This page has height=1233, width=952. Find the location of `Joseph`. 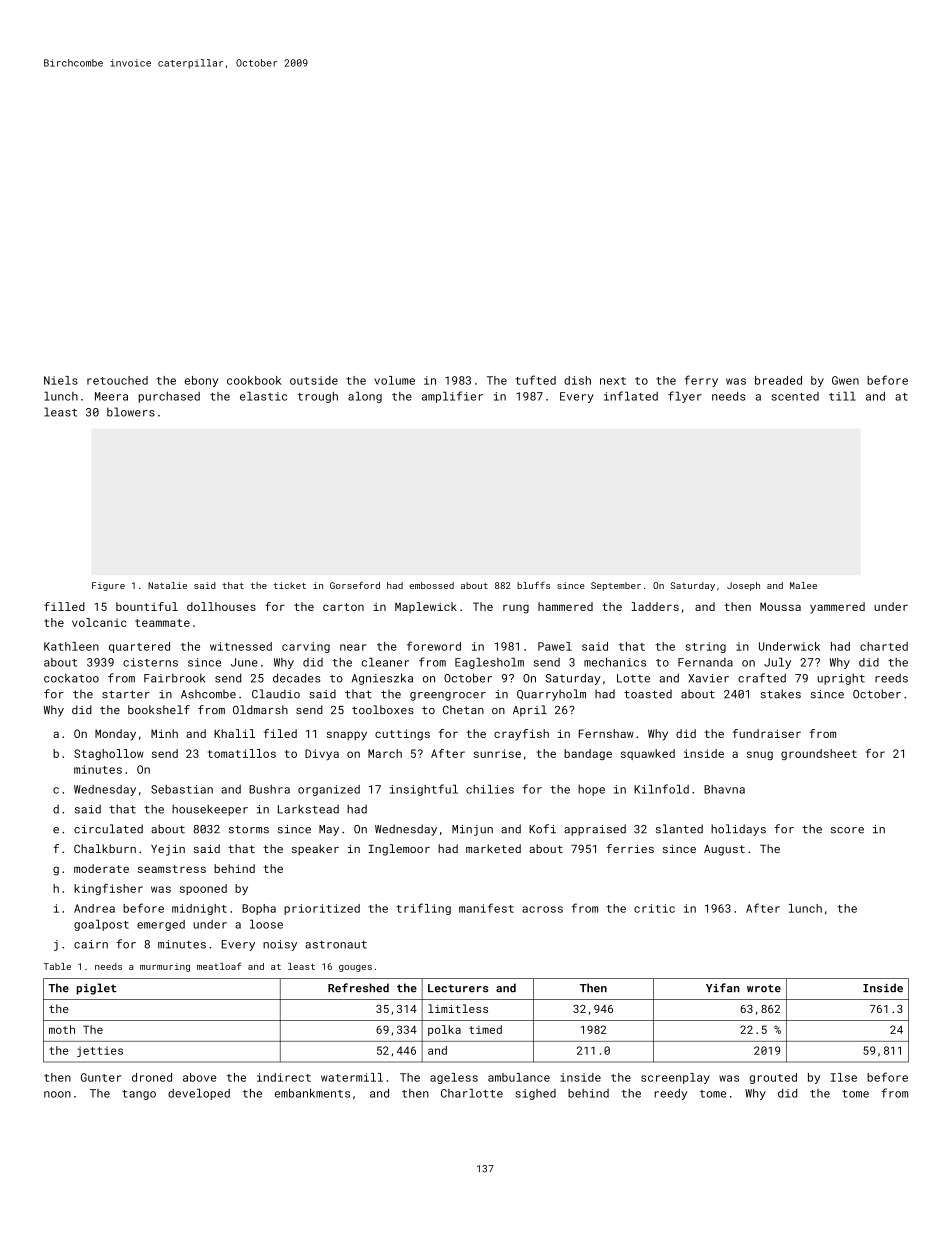

Joseph is located at coordinates (743, 586).
